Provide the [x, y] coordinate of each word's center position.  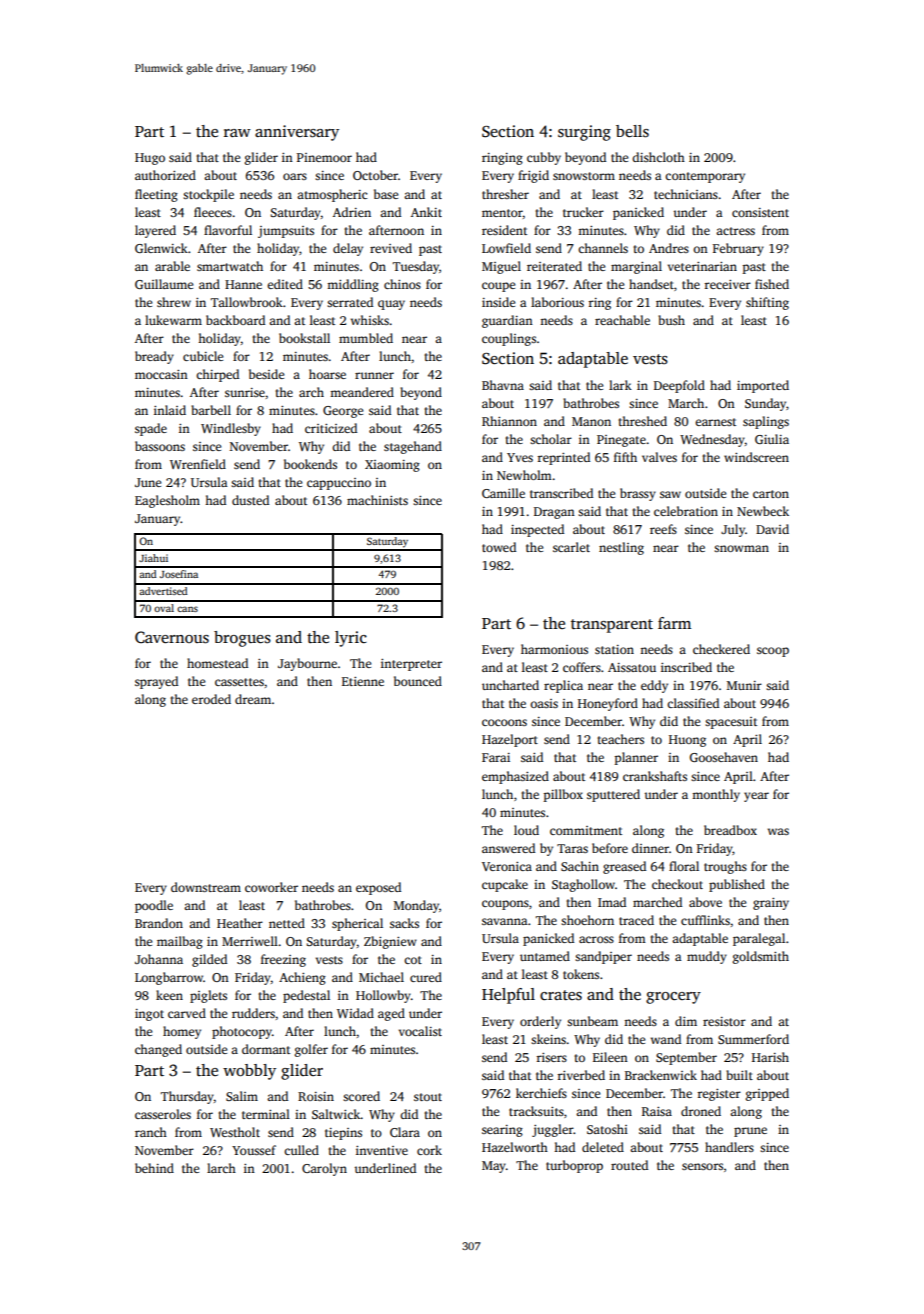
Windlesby [231, 429]
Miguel [501, 267]
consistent [760, 212]
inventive [382, 1150]
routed [629, 1165]
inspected [537, 530]
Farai [496, 757]
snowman [741, 548]
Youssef [254, 1150]
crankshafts [655, 776]
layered [155, 231]
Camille [503, 493]
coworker [271, 887]
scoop [773, 652]
